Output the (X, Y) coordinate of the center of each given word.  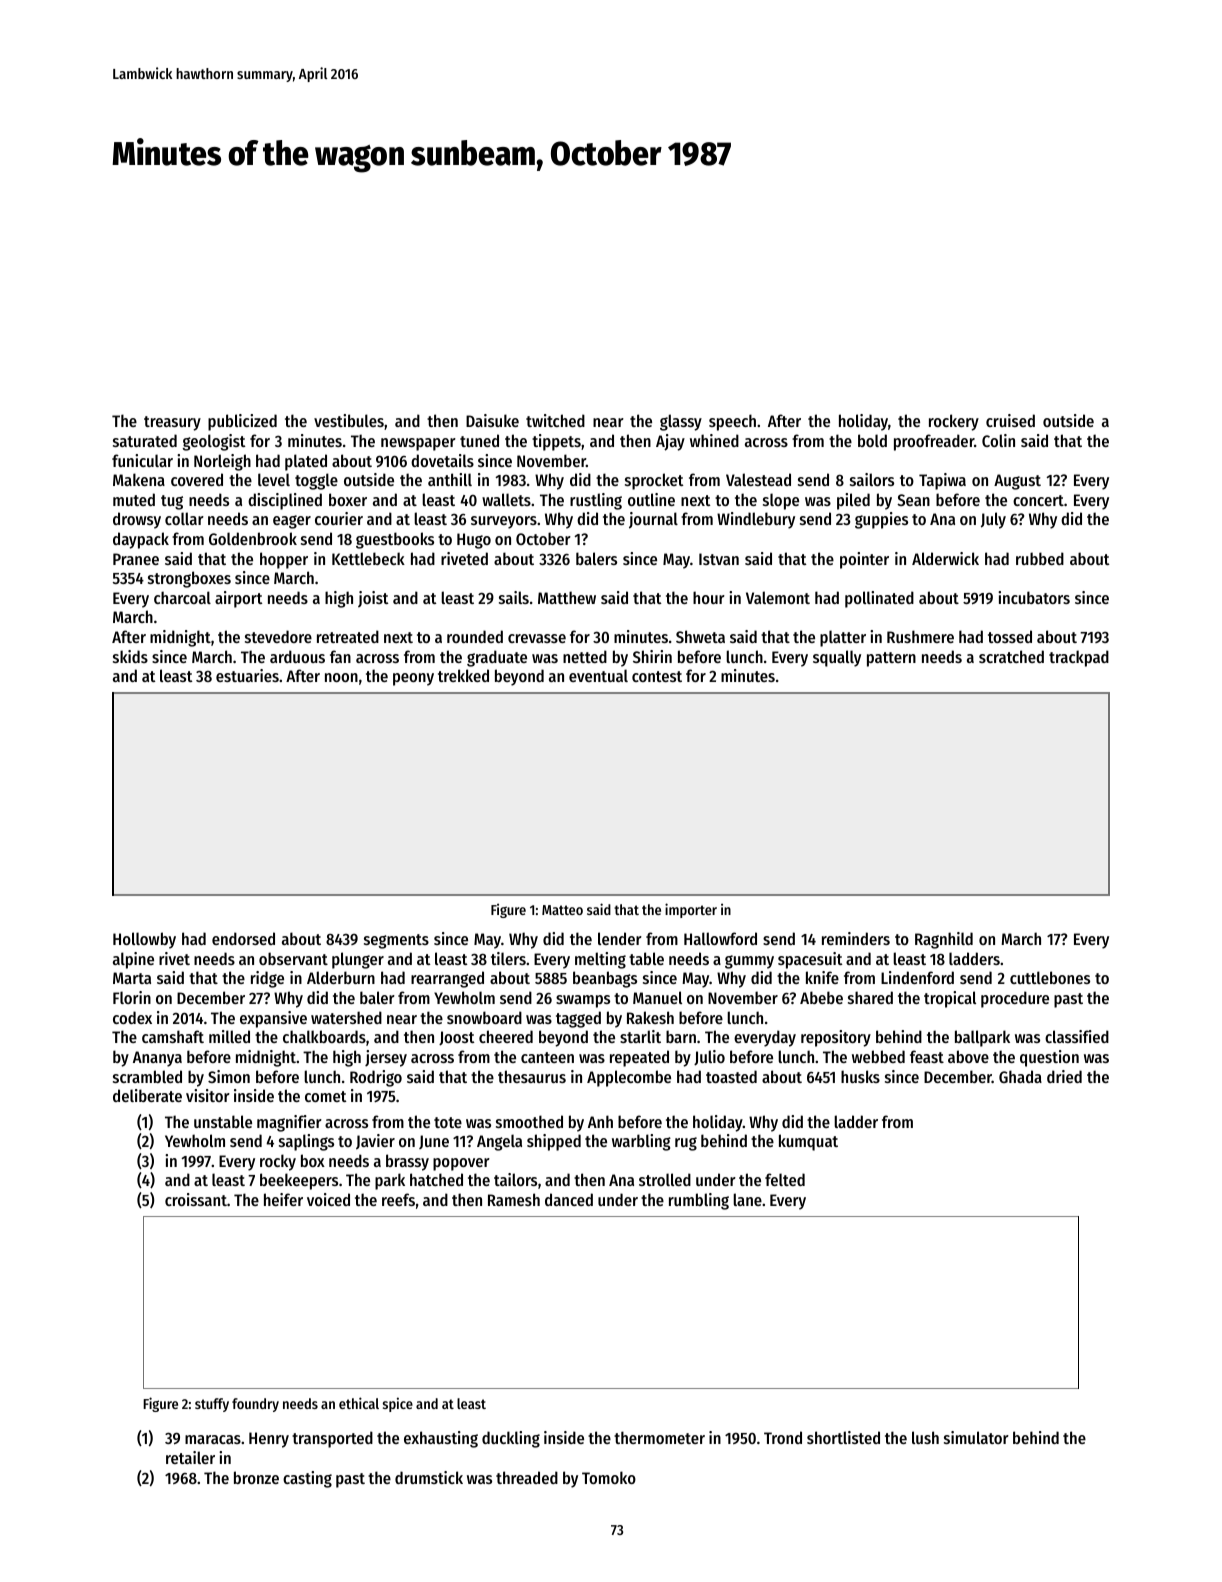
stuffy (212, 1405)
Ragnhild (944, 940)
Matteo (562, 910)
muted (134, 499)
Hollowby (144, 940)
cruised (1010, 420)
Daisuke (492, 420)
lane (747, 1199)
